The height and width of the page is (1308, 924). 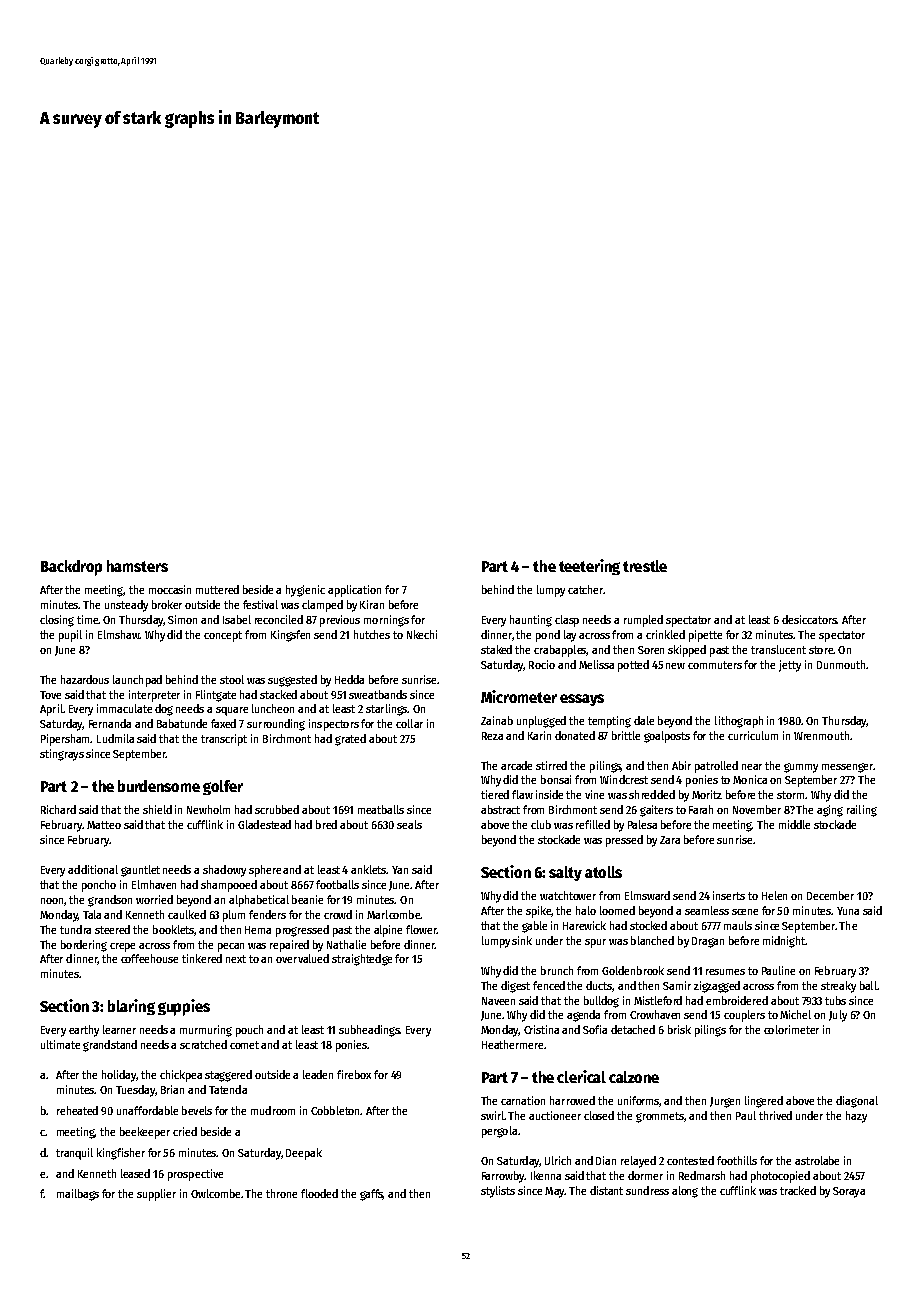 What do you see at coordinates (346, 944) in the page?
I see `Nathalie` at bounding box center [346, 944].
